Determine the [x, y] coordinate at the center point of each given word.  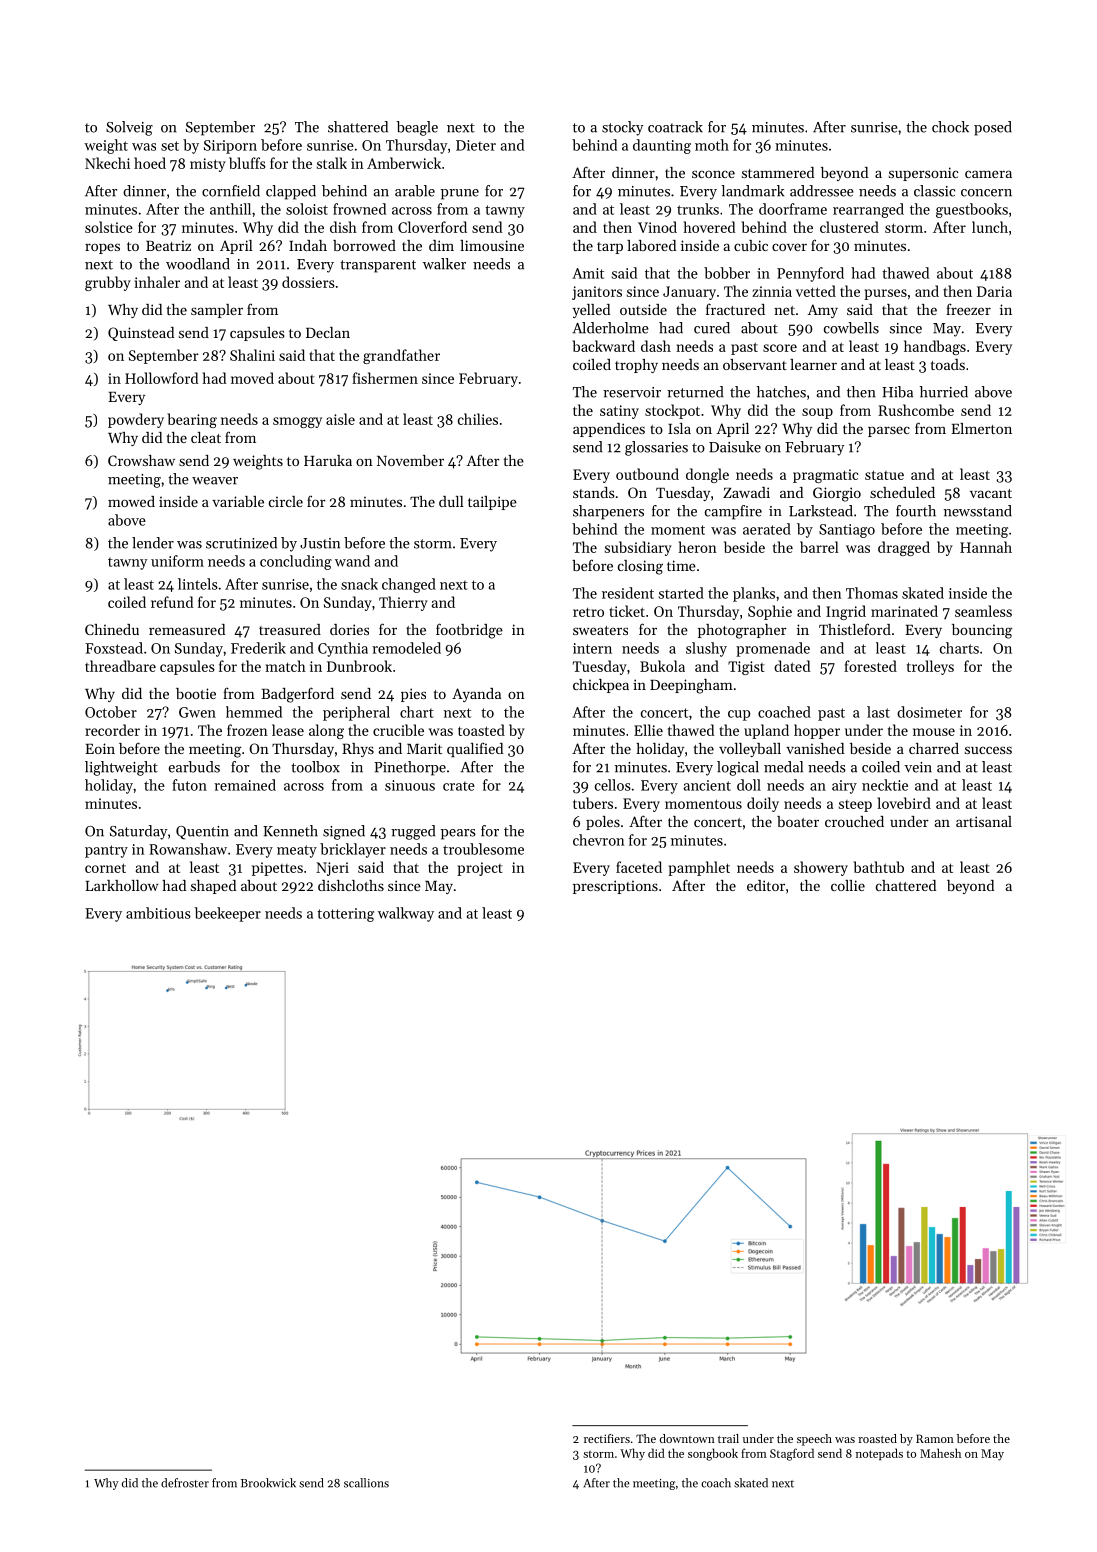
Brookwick [268, 1483]
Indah [308, 245]
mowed [131, 501]
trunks [698, 209]
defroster [185, 1483]
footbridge [469, 631]
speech [814, 1440]
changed [409, 585]
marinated [904, 611]
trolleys [930, 667]
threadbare [120, 666]
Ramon [935, 1438]
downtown [687, 1438]
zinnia [772, 291]
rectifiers [607, 1438]
